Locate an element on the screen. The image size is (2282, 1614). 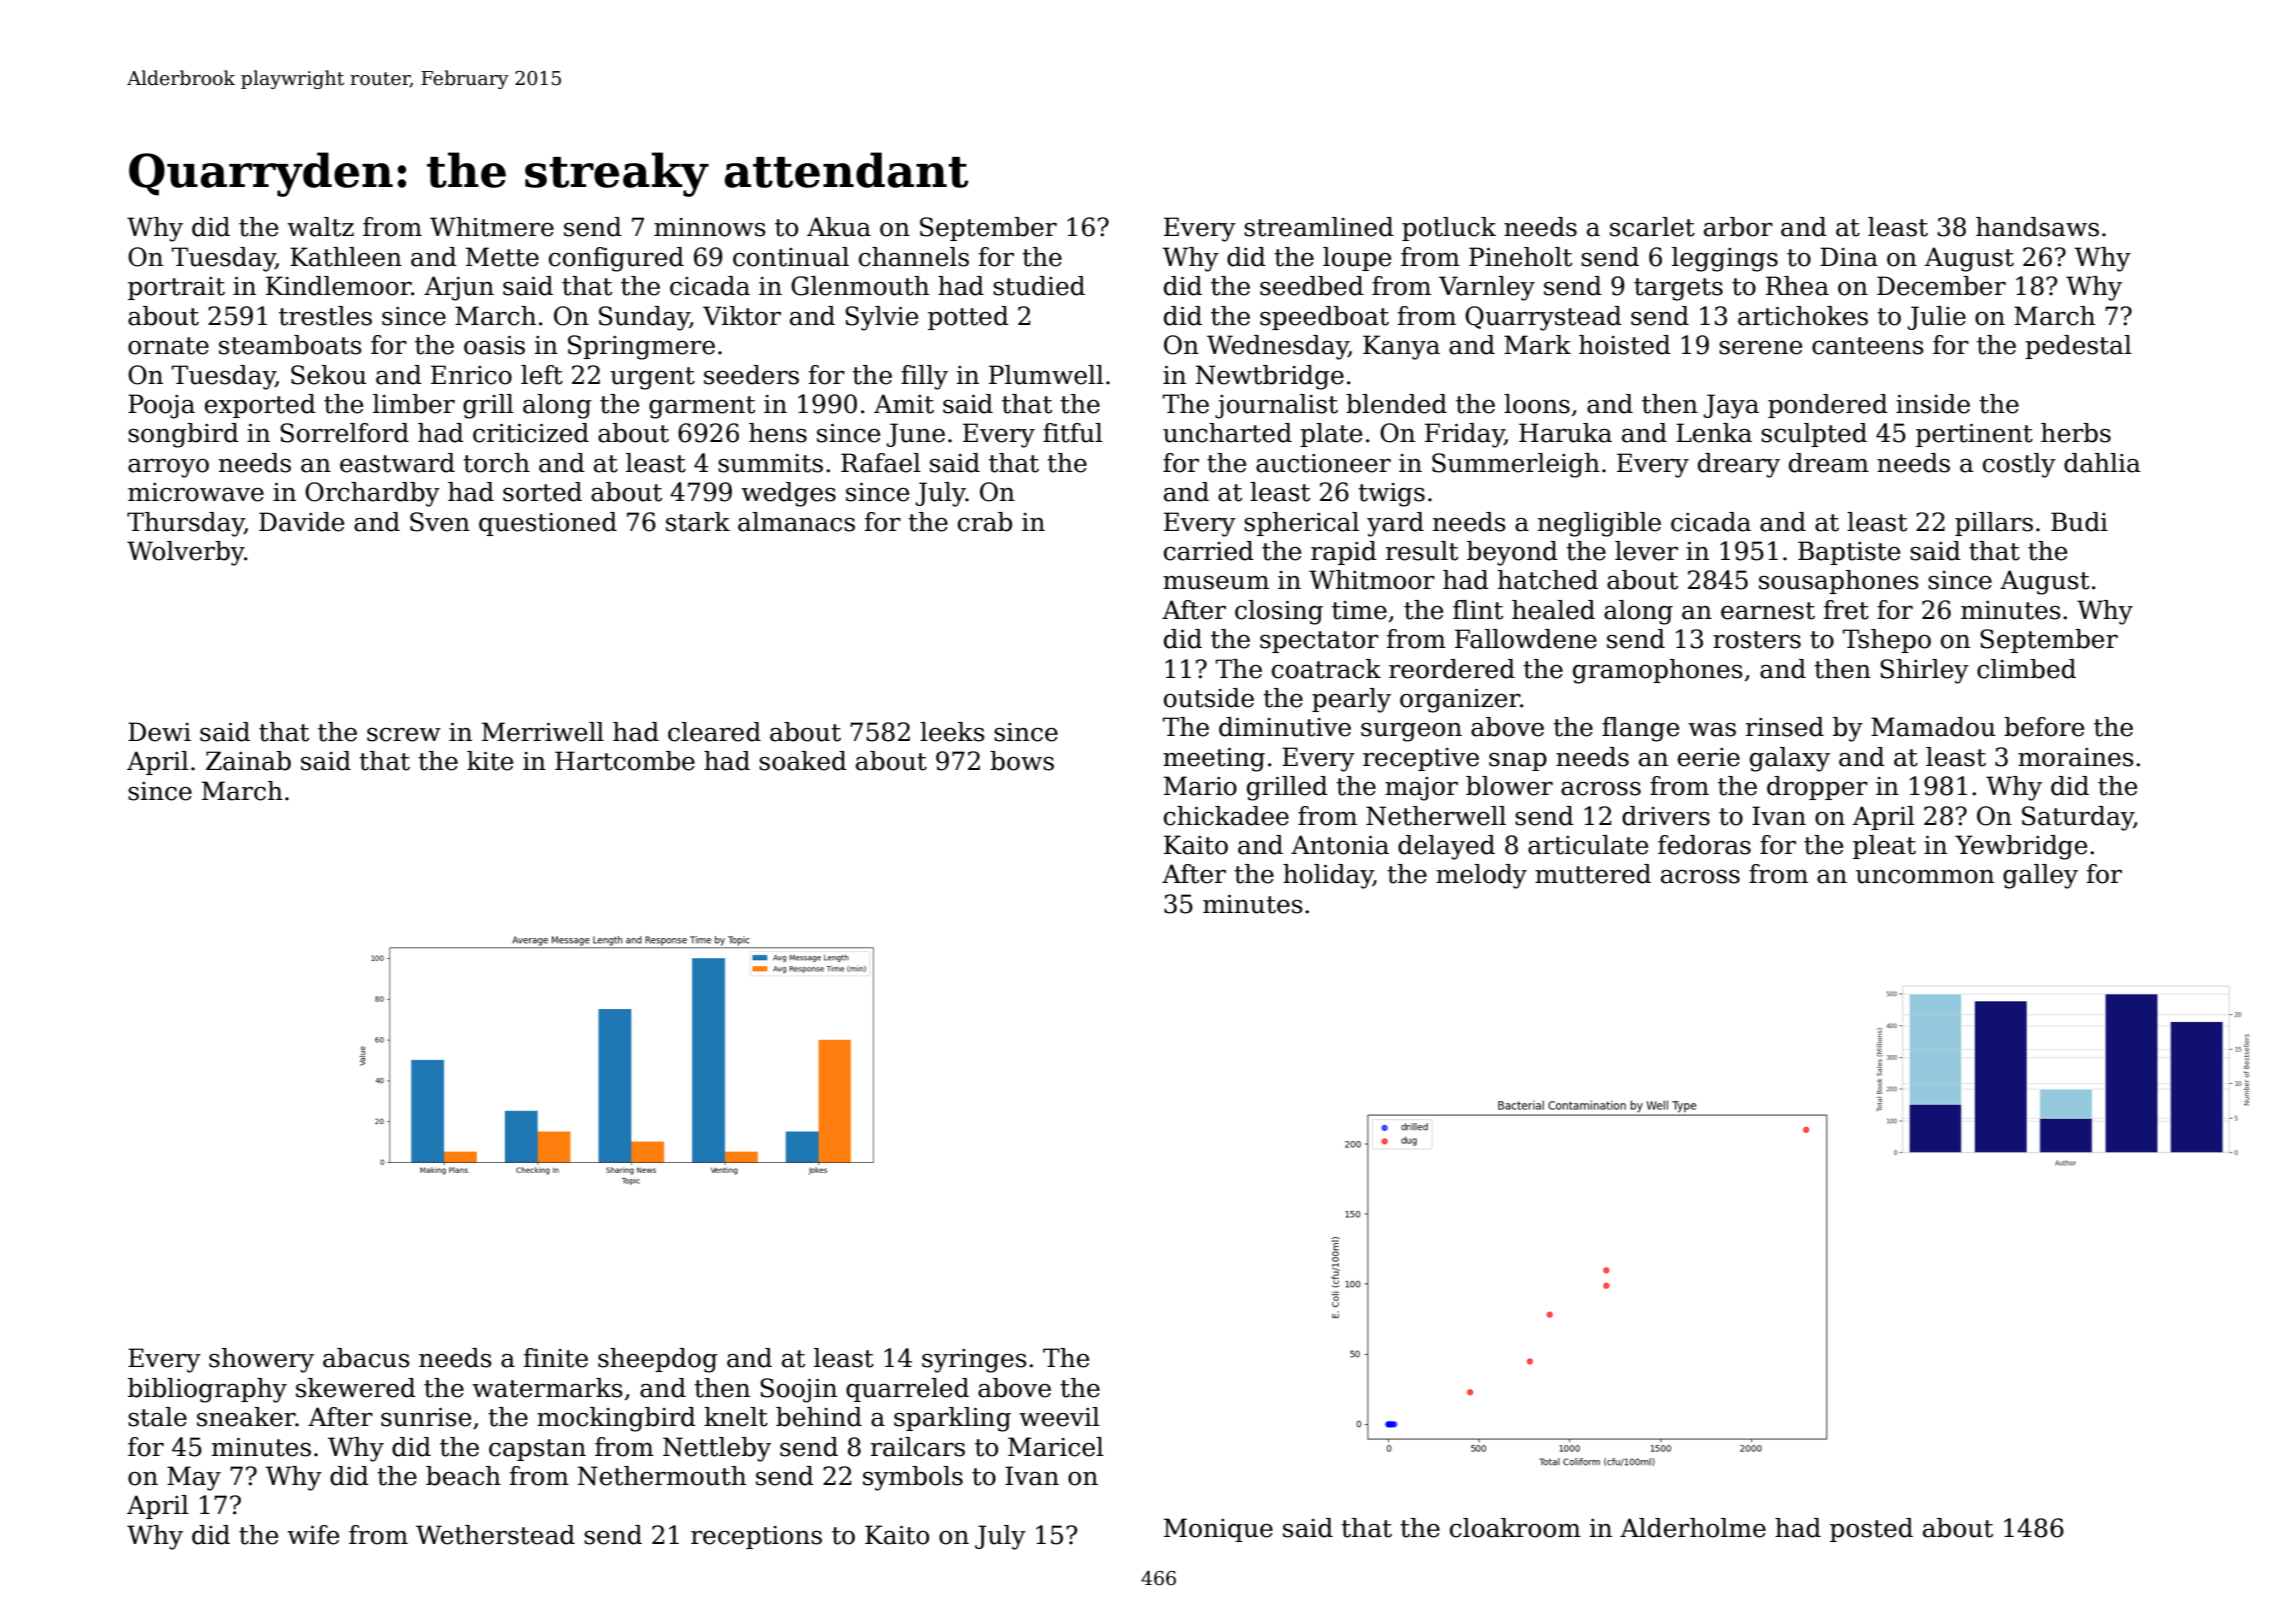
Sekou is located at coordinates (328, 375).
